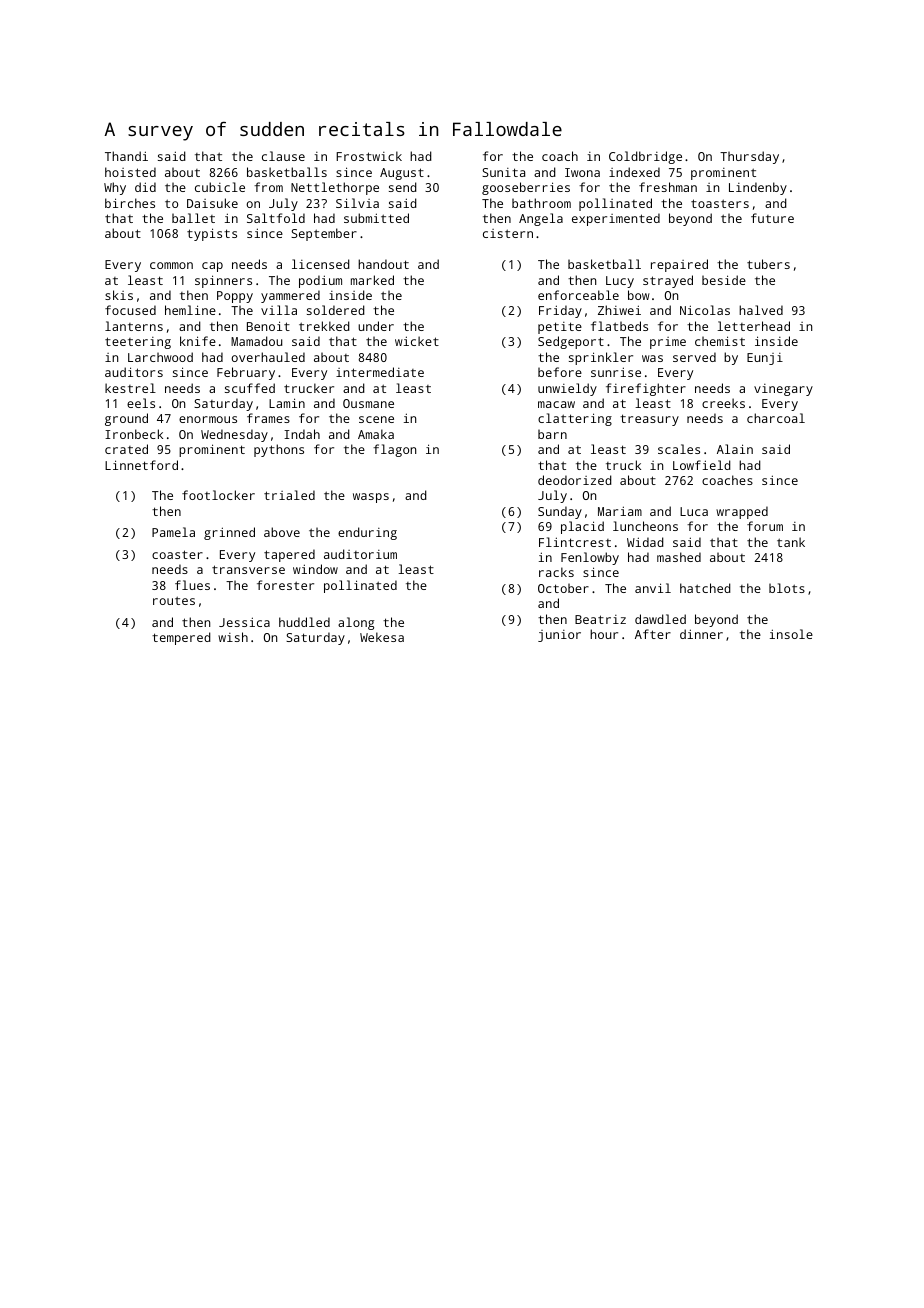 Image resolution: width=924 pixels, height=1308 pixels. I want to click on wrapped, so click(742, 512).
